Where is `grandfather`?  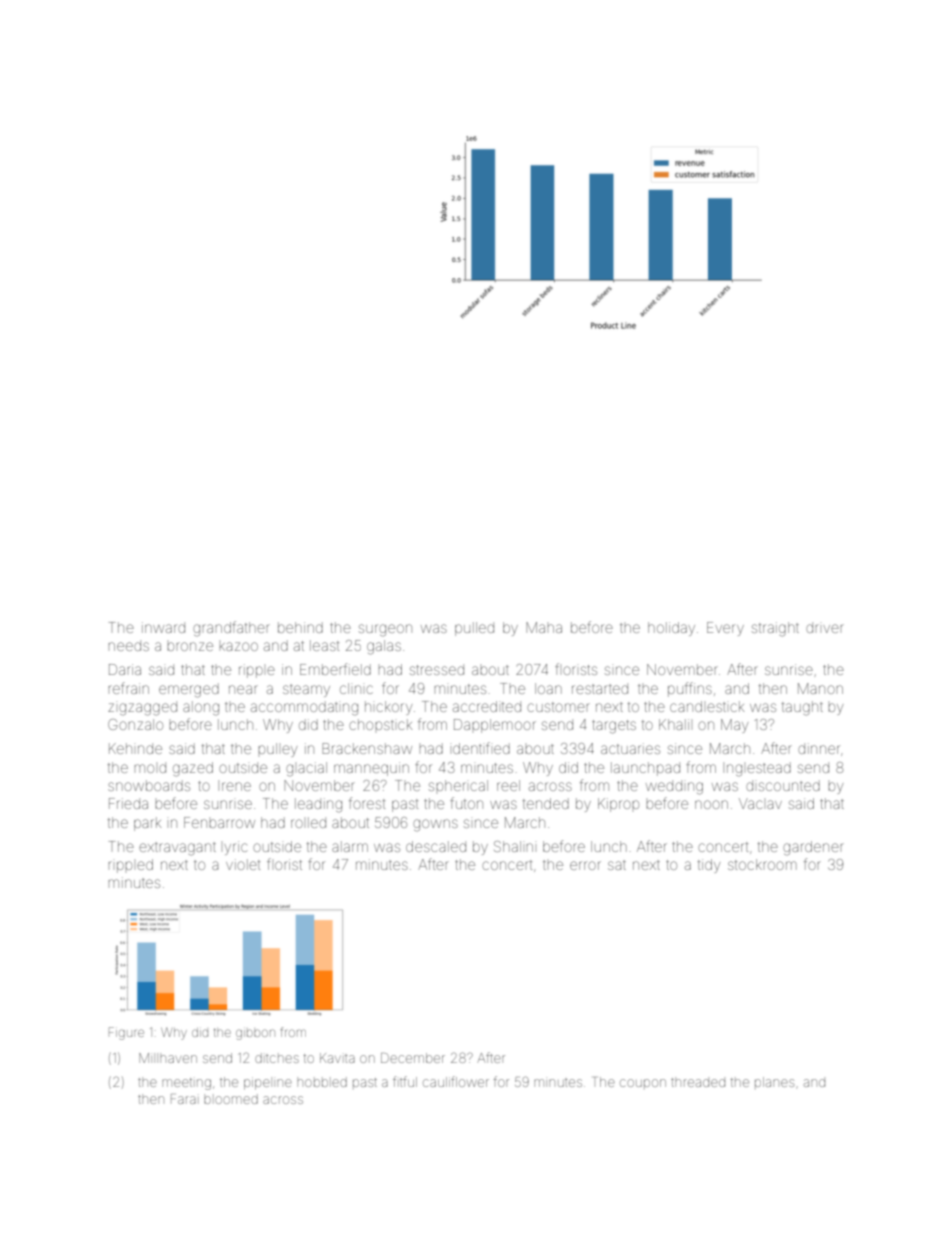
grandfather is located at coordinates (231, 629).
